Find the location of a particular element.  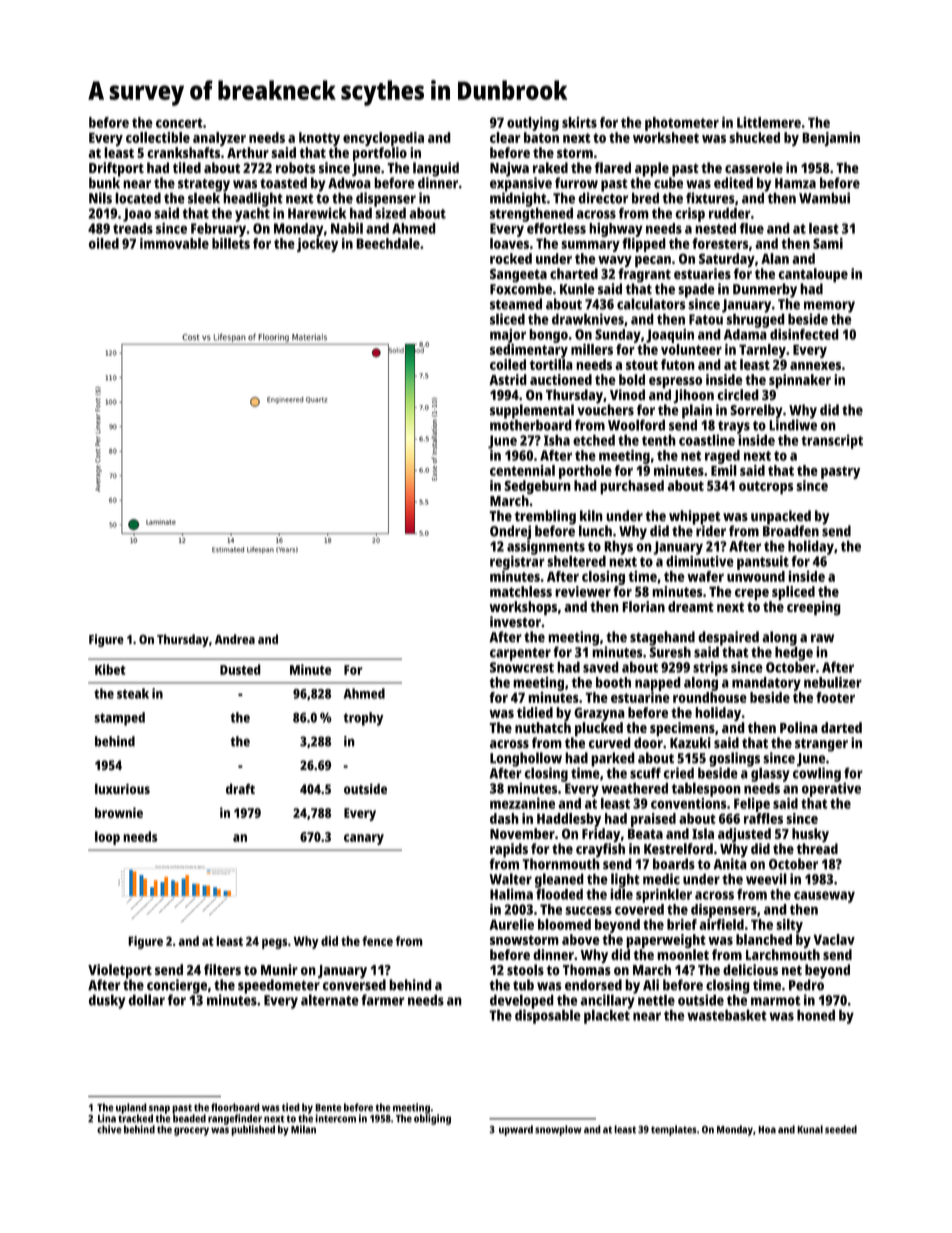

tied is located at coordinates (291, 1107).
